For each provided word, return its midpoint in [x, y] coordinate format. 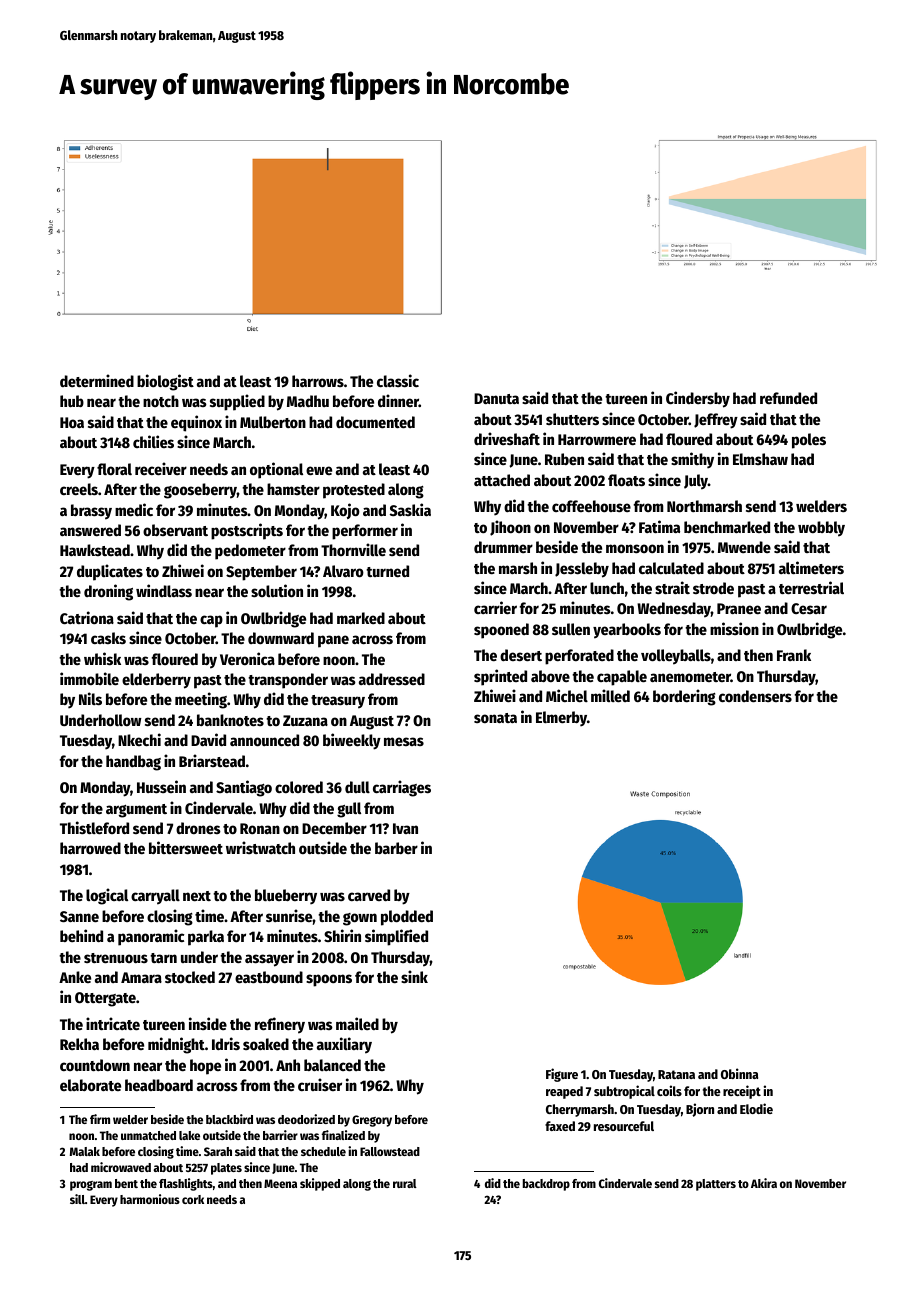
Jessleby [582, 570]
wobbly [821, 529]
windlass [164, 590]
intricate [113, 1023]
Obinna [739, 1073]
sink [414, 976]
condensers [755, 696]
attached [502, 480]
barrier [280, 1135]
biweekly [352, 741]
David [208, 739]
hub [72, 401]
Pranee [739, 608]
